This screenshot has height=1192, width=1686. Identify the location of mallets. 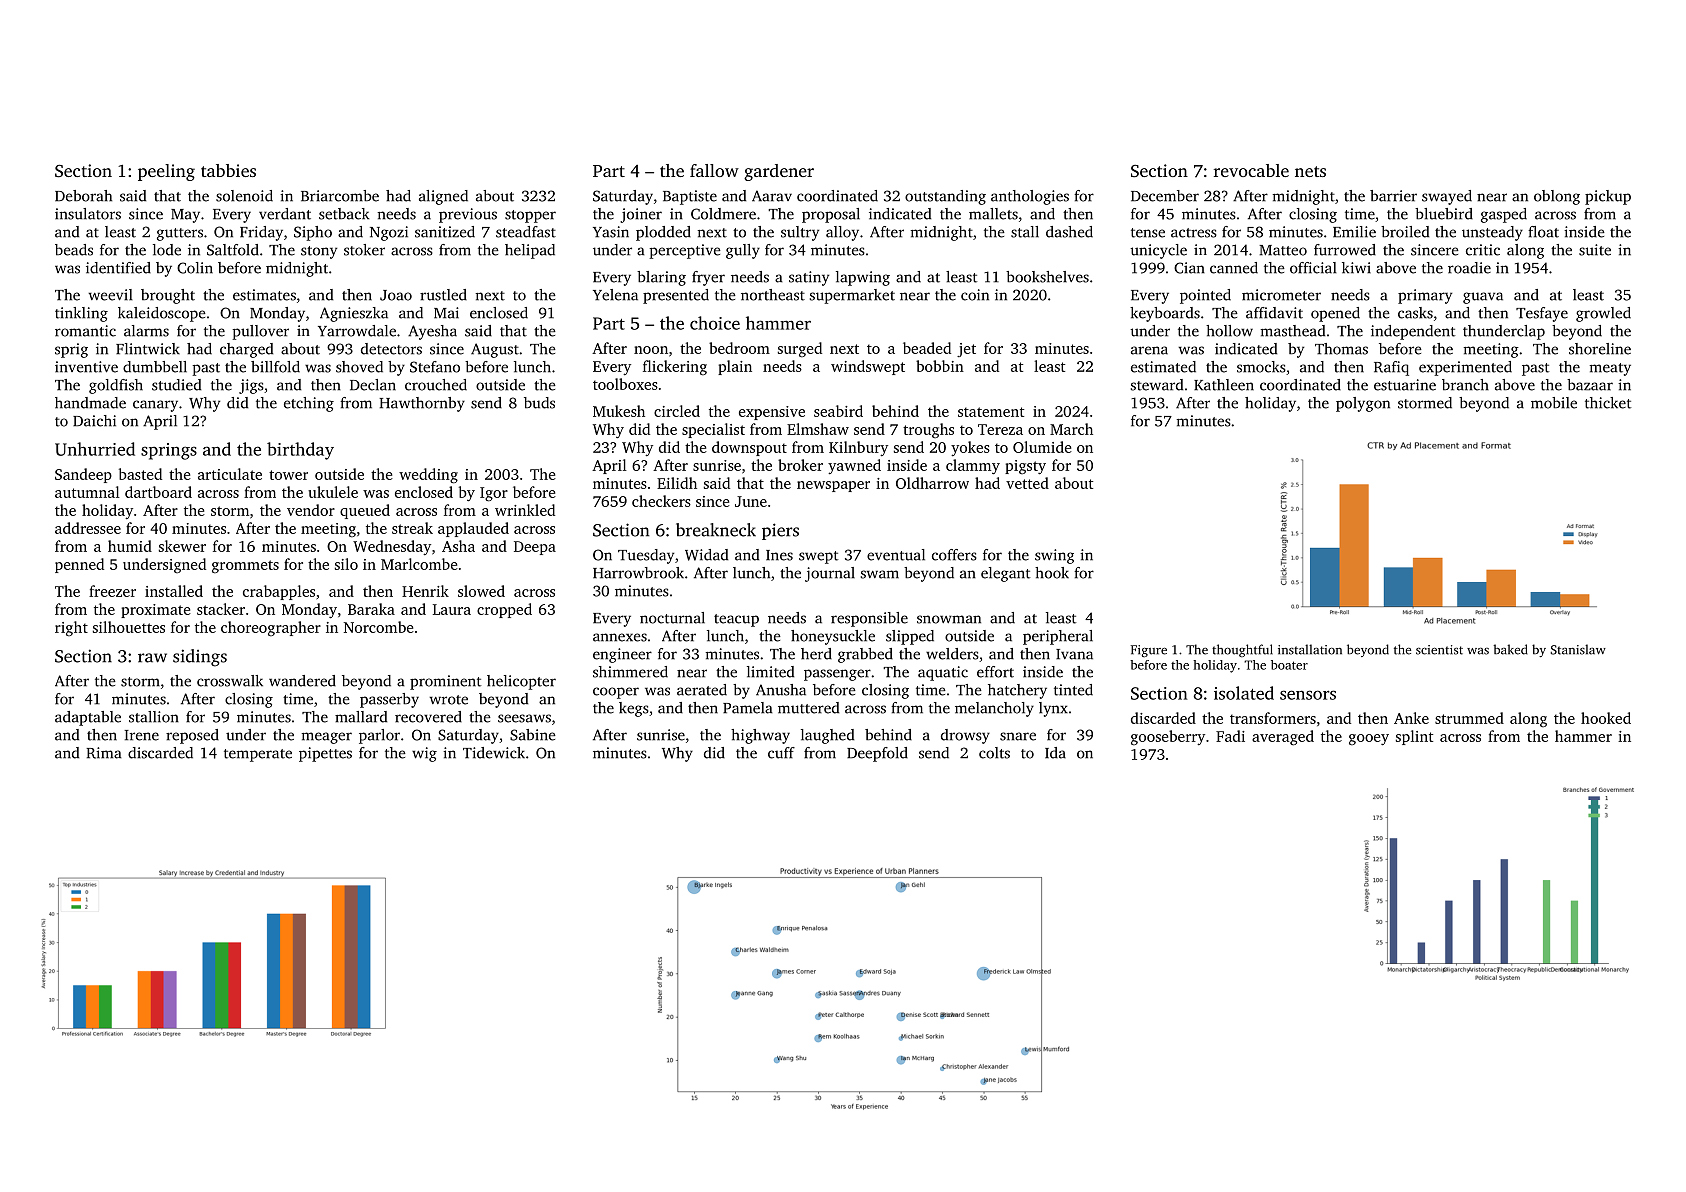
(993, 214).
